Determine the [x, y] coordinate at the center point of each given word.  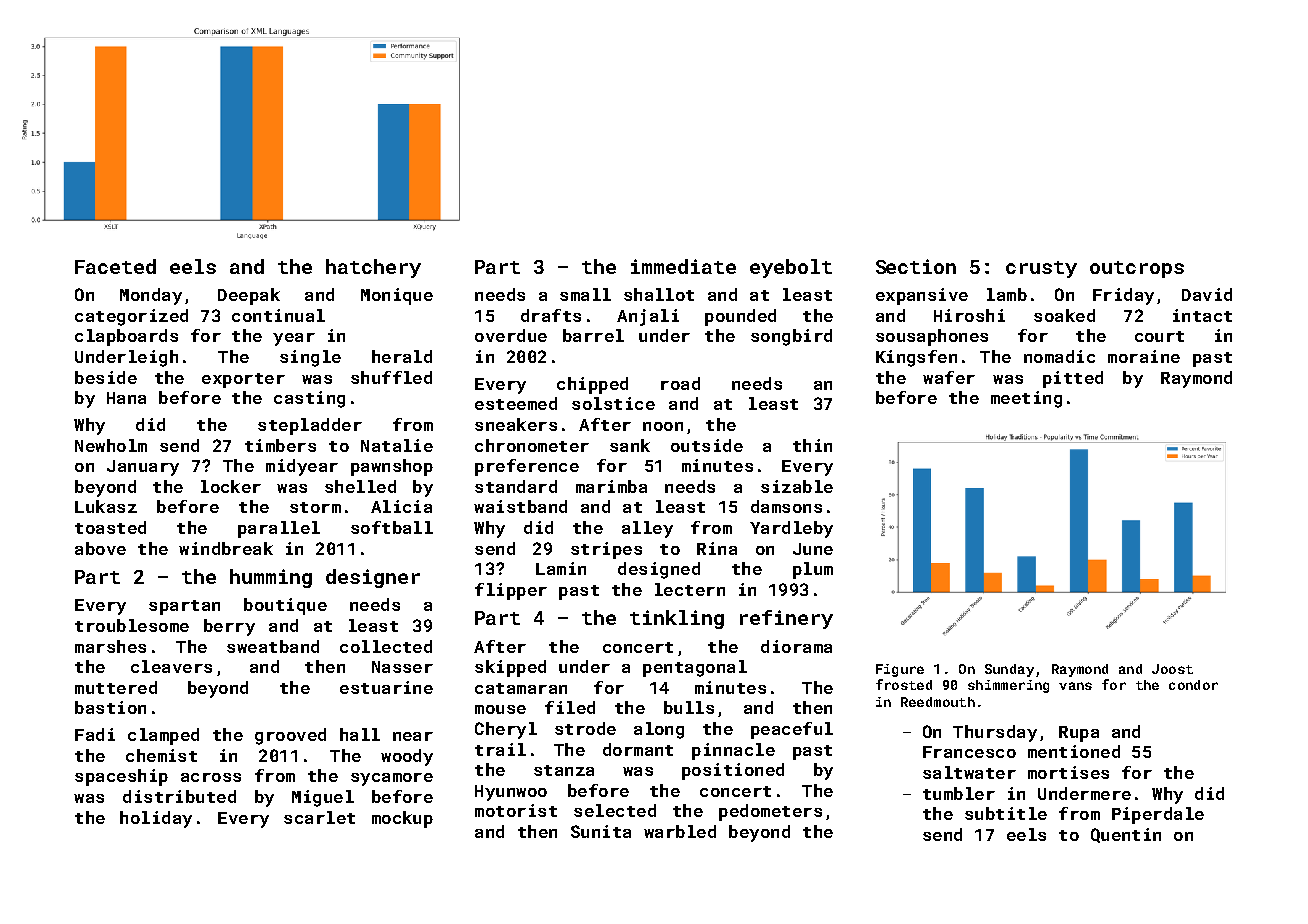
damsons [786, 506]
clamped [163, 736]
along [659, 730]
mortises [1068, 772]
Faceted [115, 266]
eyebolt [791, 268]
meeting [1026, 399]
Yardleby [791, 529]
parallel [279, 529]
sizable [797, 486]
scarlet [319, 817]
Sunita [601, 831]
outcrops [1137, 269]
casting [309, 399]
